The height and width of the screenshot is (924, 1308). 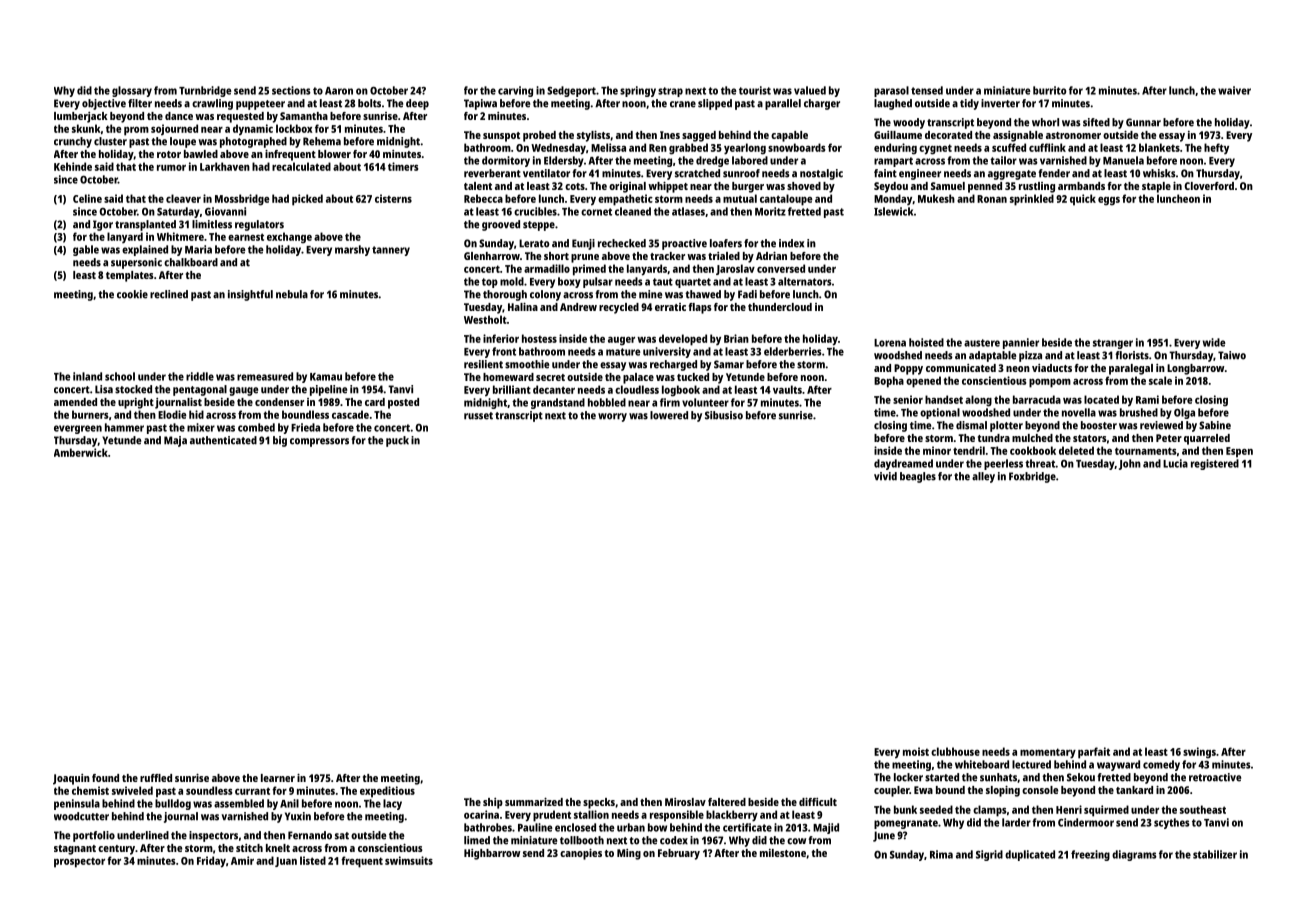 I want to click on auger, so click(x=621, y=341).
